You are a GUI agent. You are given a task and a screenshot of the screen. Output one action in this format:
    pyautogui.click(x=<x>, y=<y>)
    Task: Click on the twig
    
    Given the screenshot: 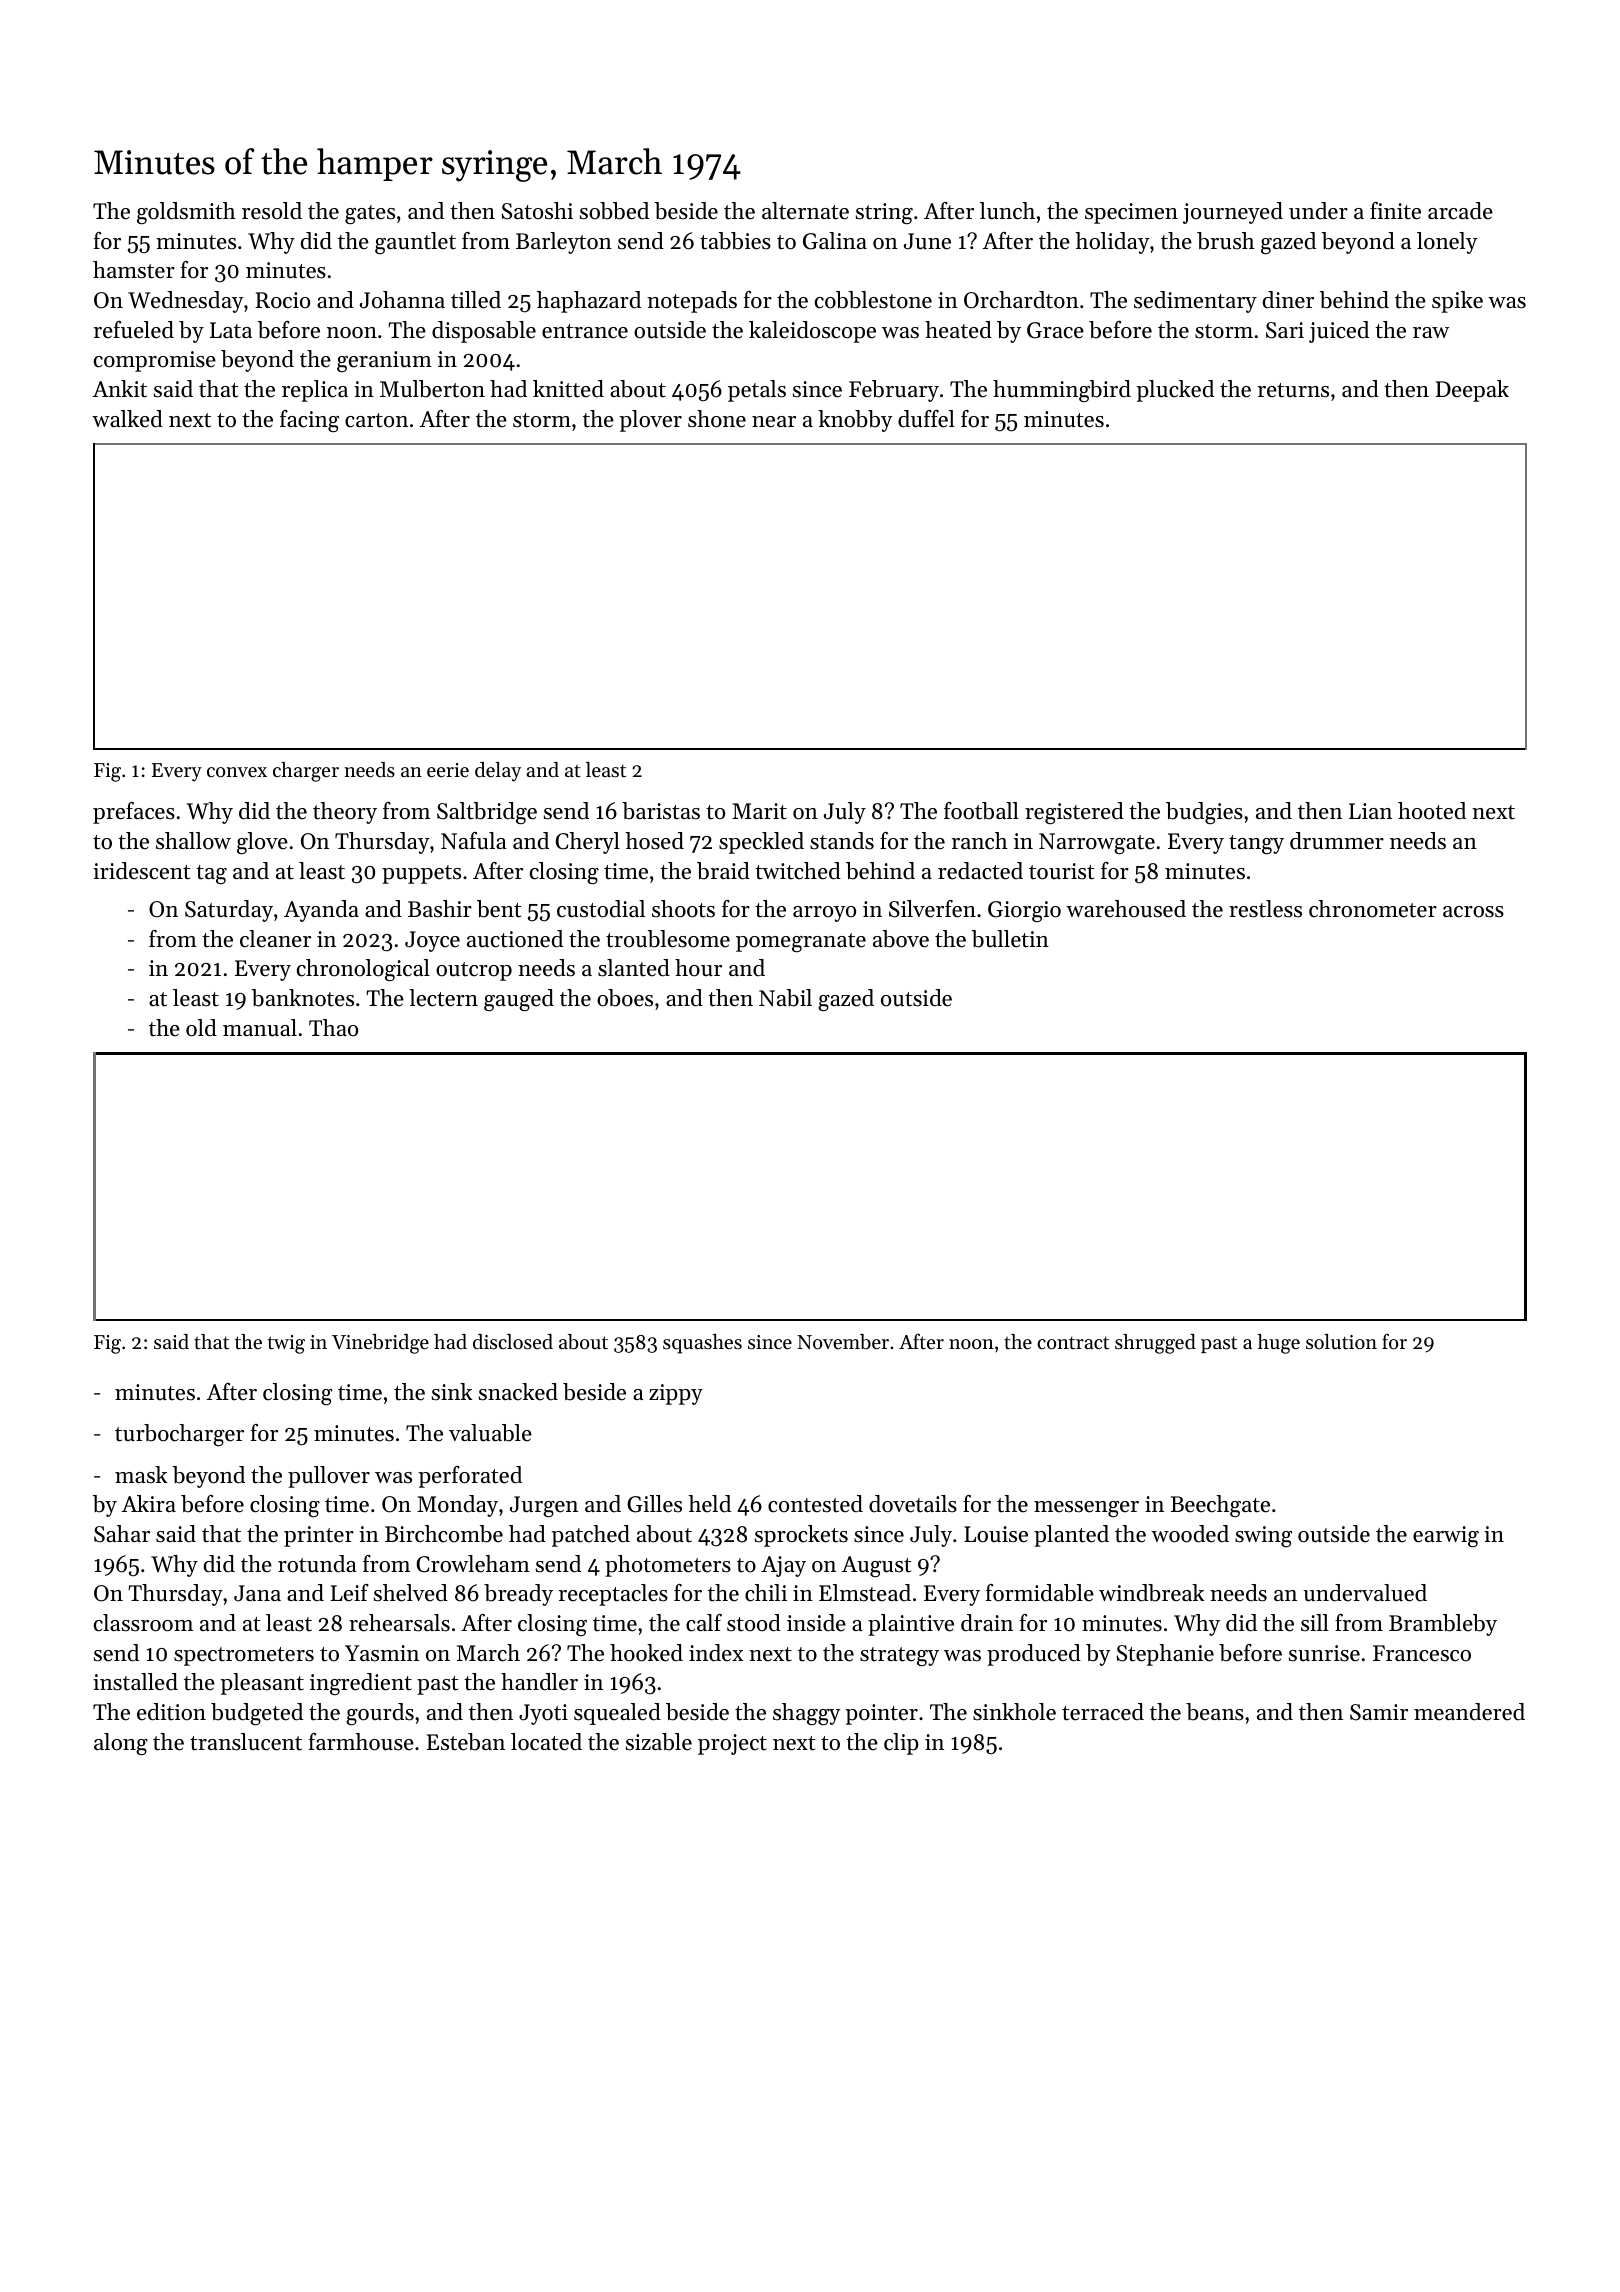 What is the action you would take?
    pyautogui.click(x=286, y=1344)
